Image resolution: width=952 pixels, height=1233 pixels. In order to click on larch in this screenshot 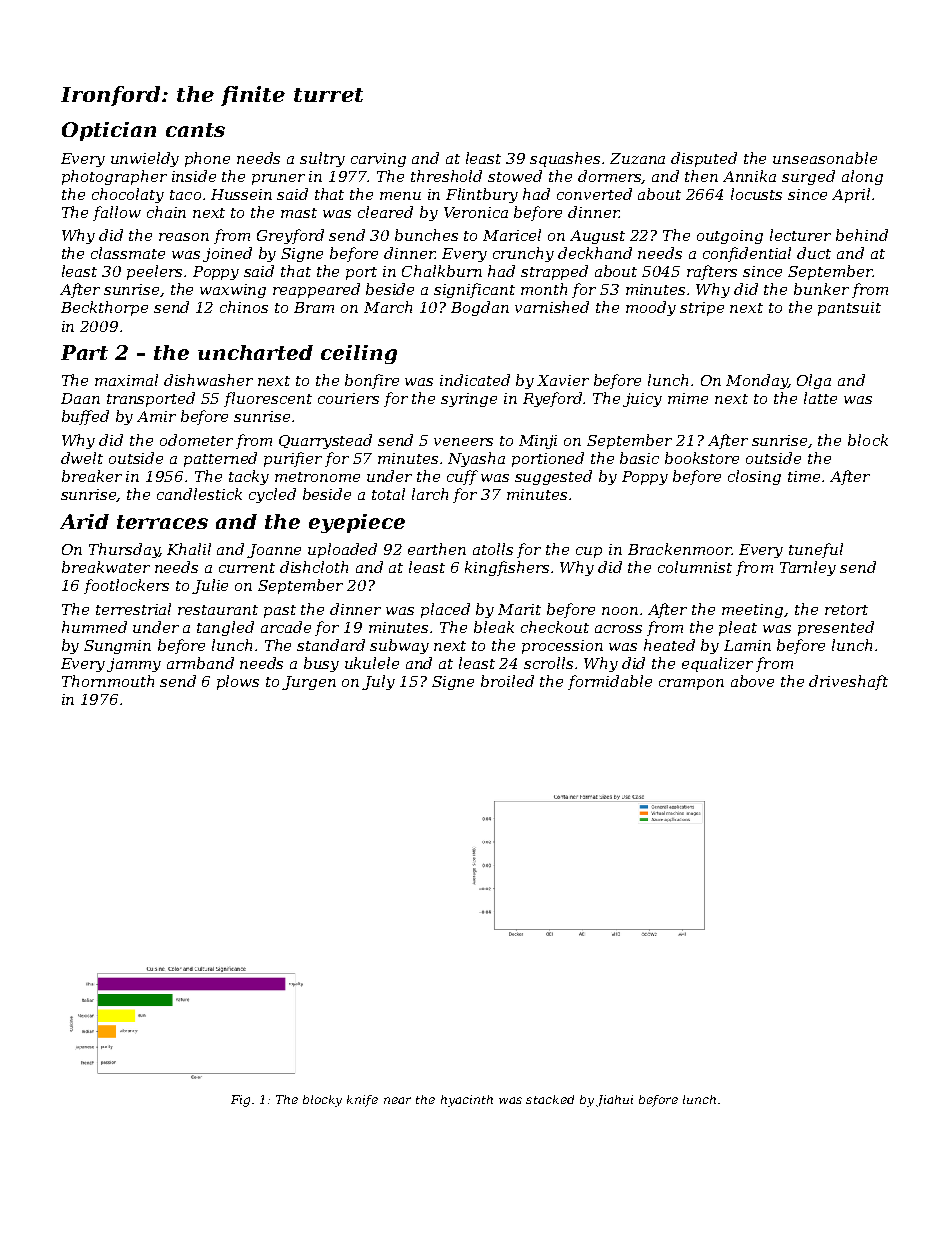, I will do `click(430, 494)`.
